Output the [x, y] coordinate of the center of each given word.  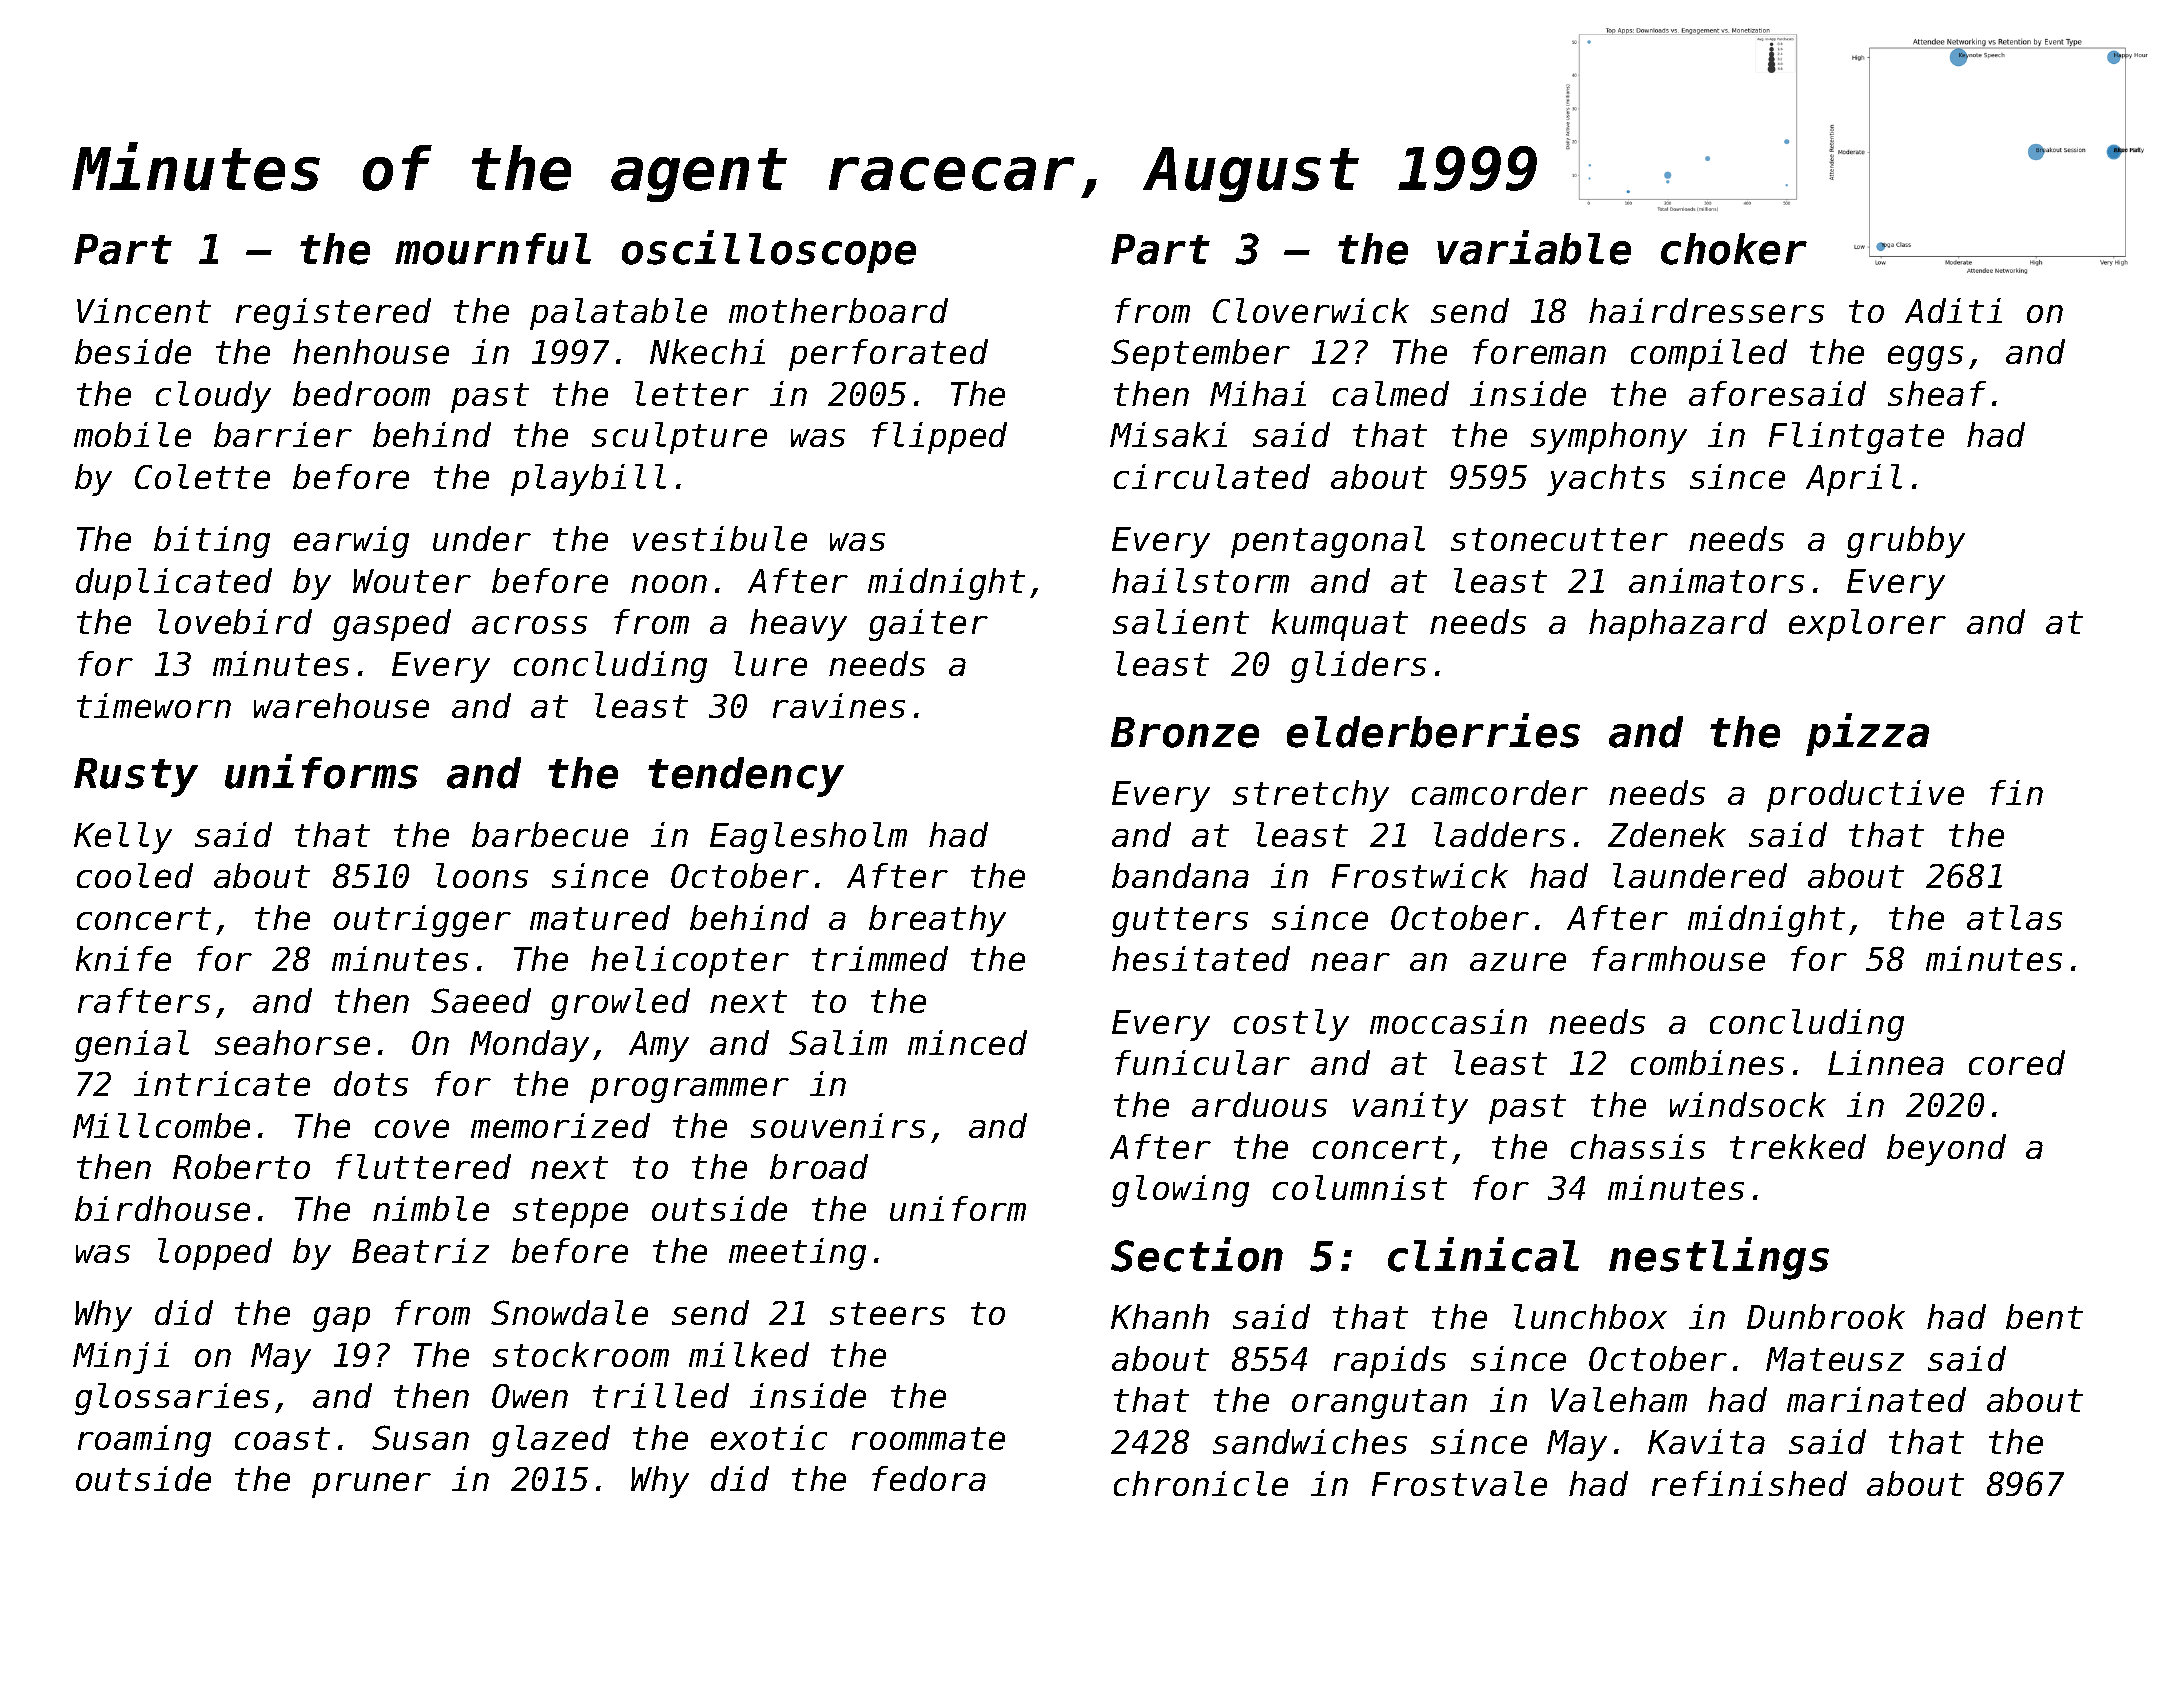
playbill [588, 480]
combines [1707, 1062]
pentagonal [1328, 542]
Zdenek [1667, 834]
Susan [420, 1437]
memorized [560, 1125]
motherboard [838, 310]
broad [819, 1166]
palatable [618, 314]
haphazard [1678, 625]
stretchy [1311, 796]
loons [482, 875]
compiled [1709, 355]
